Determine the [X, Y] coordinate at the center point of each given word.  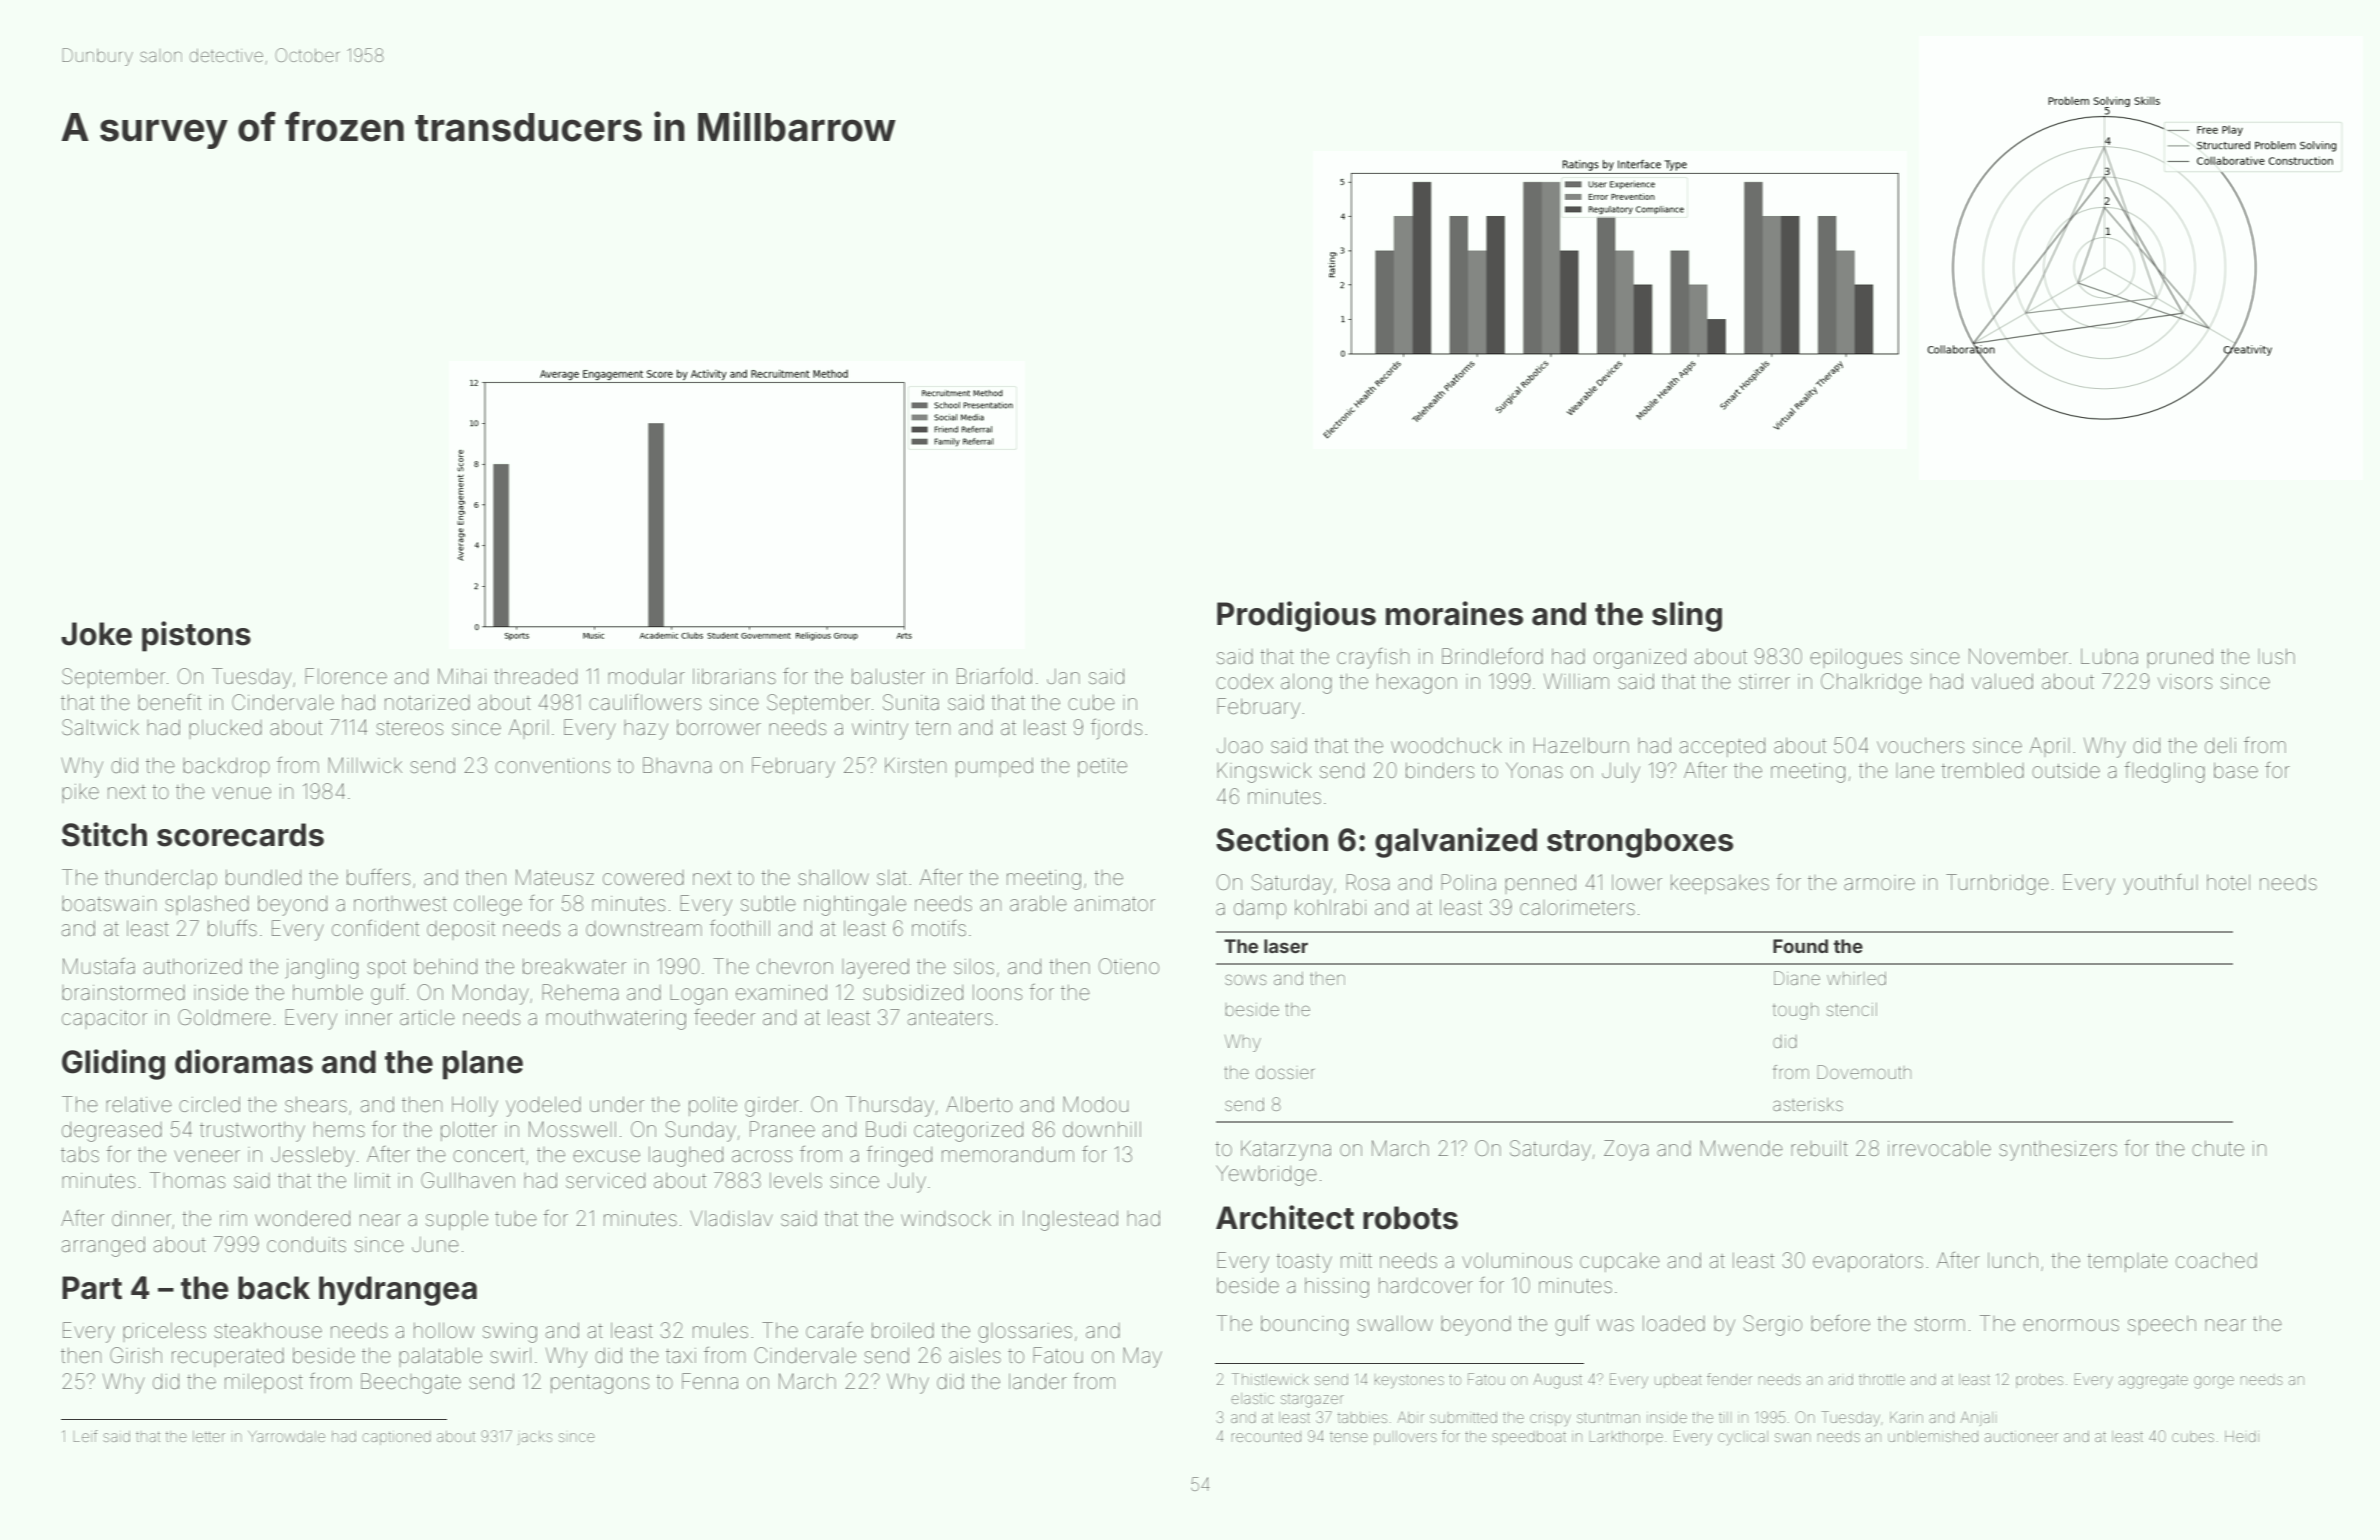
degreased [112, 1132]
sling [1687, 616]
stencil [1852, 1009]
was [1615, 1325]
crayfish [1373, 658]
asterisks [1808, 1104]
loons [997, 992]
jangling [321, 968]
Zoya [1626, 1150]
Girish [136, 1355]
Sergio [1773, 1325]
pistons [196, 636]
